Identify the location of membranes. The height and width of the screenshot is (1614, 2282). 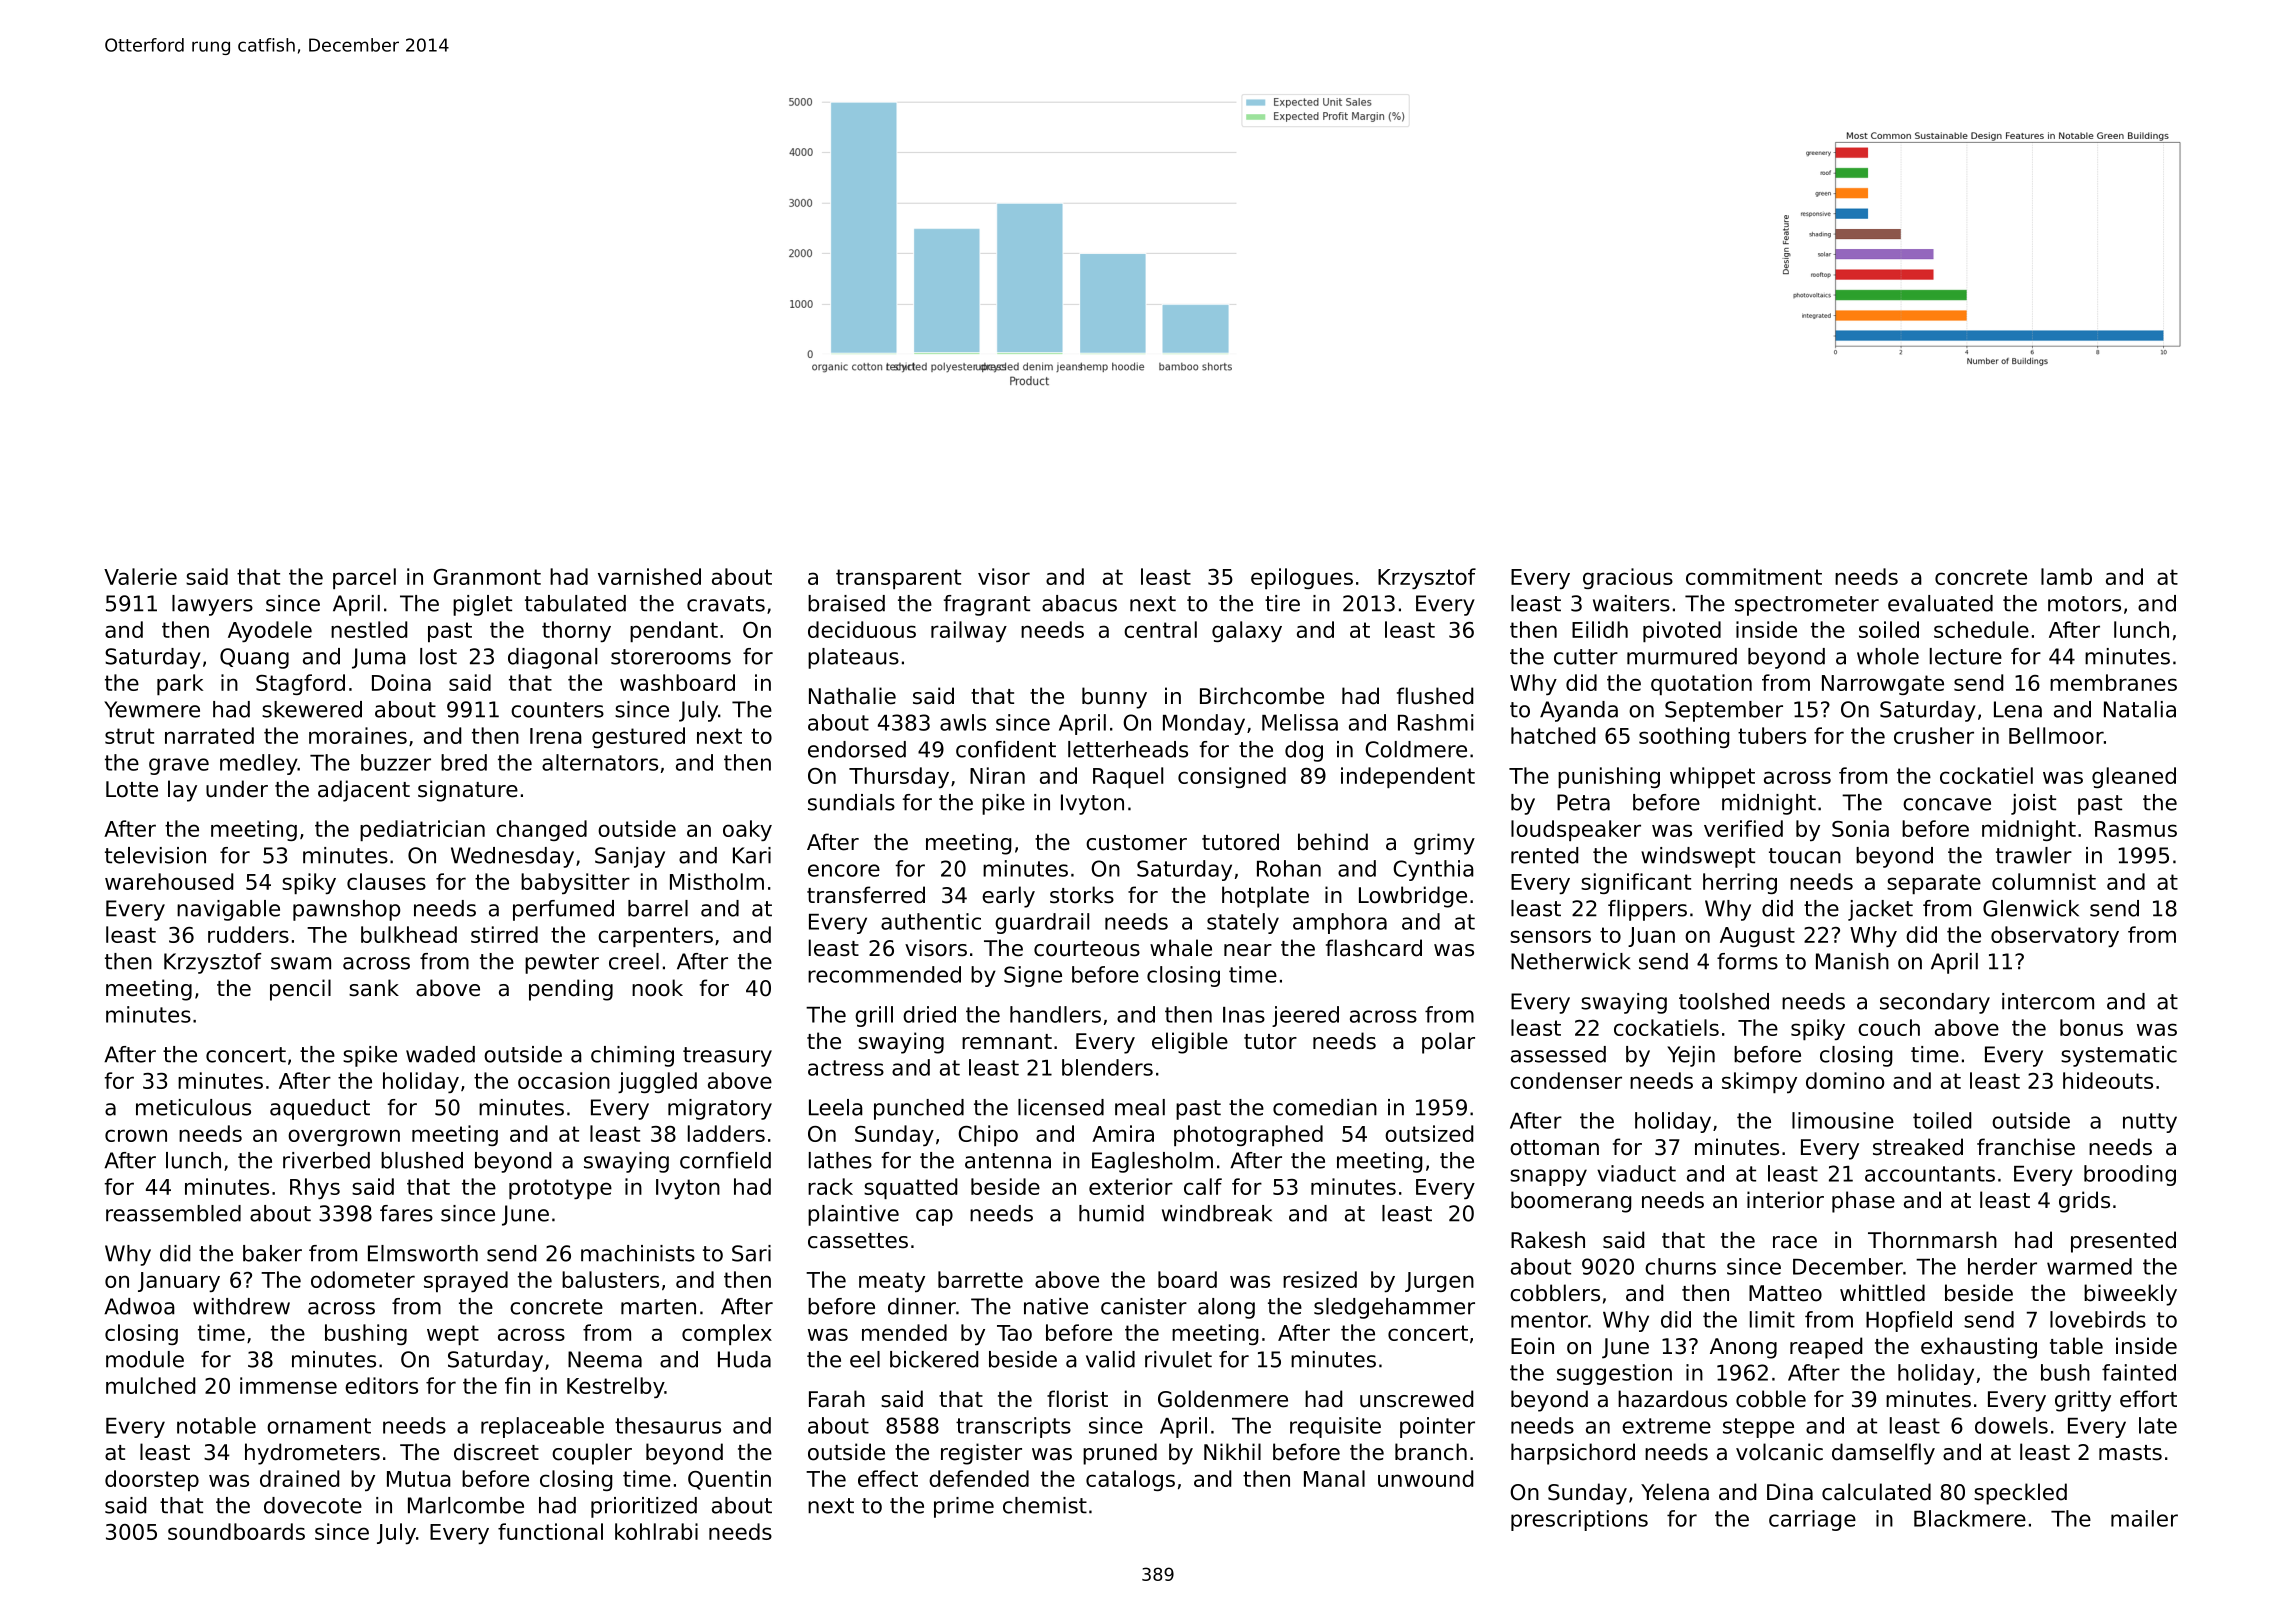
(2113, 682).
